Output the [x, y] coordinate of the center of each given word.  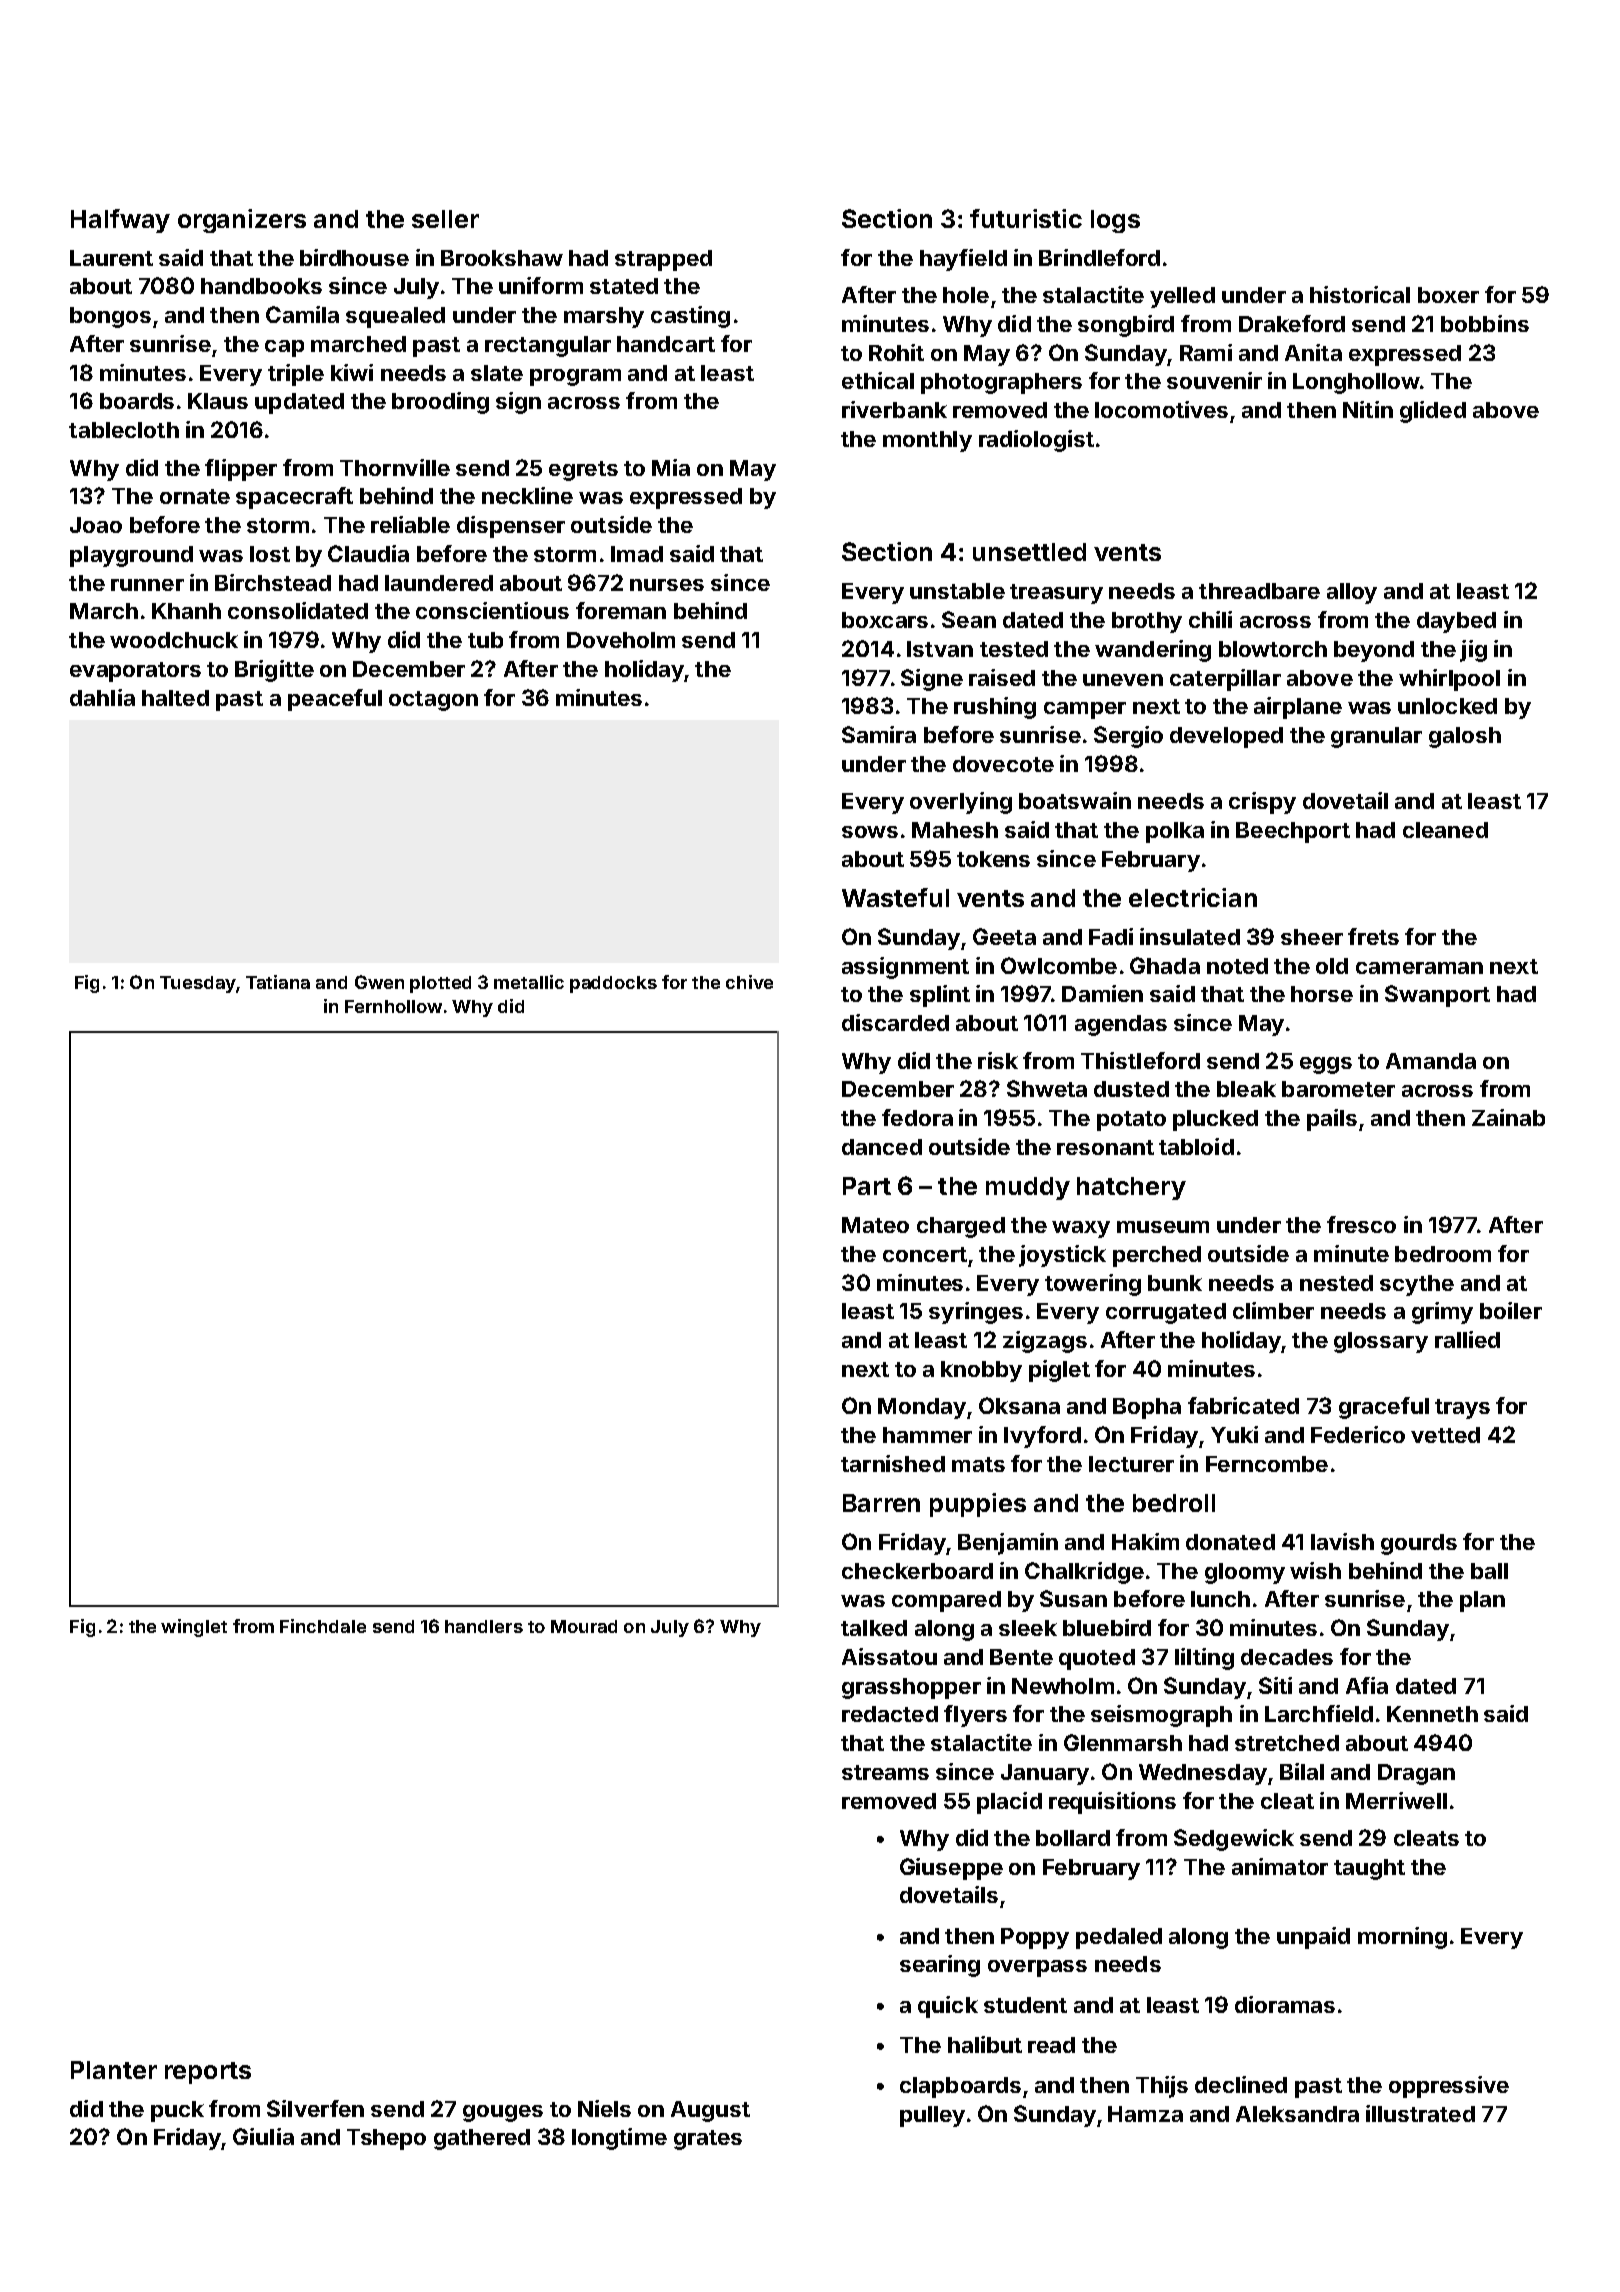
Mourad [584, 1626]
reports [208, 2073]
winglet [194, 1628]
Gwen [379, 982]
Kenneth [1432, 1714]
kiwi [352, 372]
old [1332, 966]
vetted [1445, 1435]
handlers [484, 1626]
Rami [1206, 352]
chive [749, 982]
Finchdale [323, 1626]
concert [925, 1254]
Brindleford [1099, 257]
